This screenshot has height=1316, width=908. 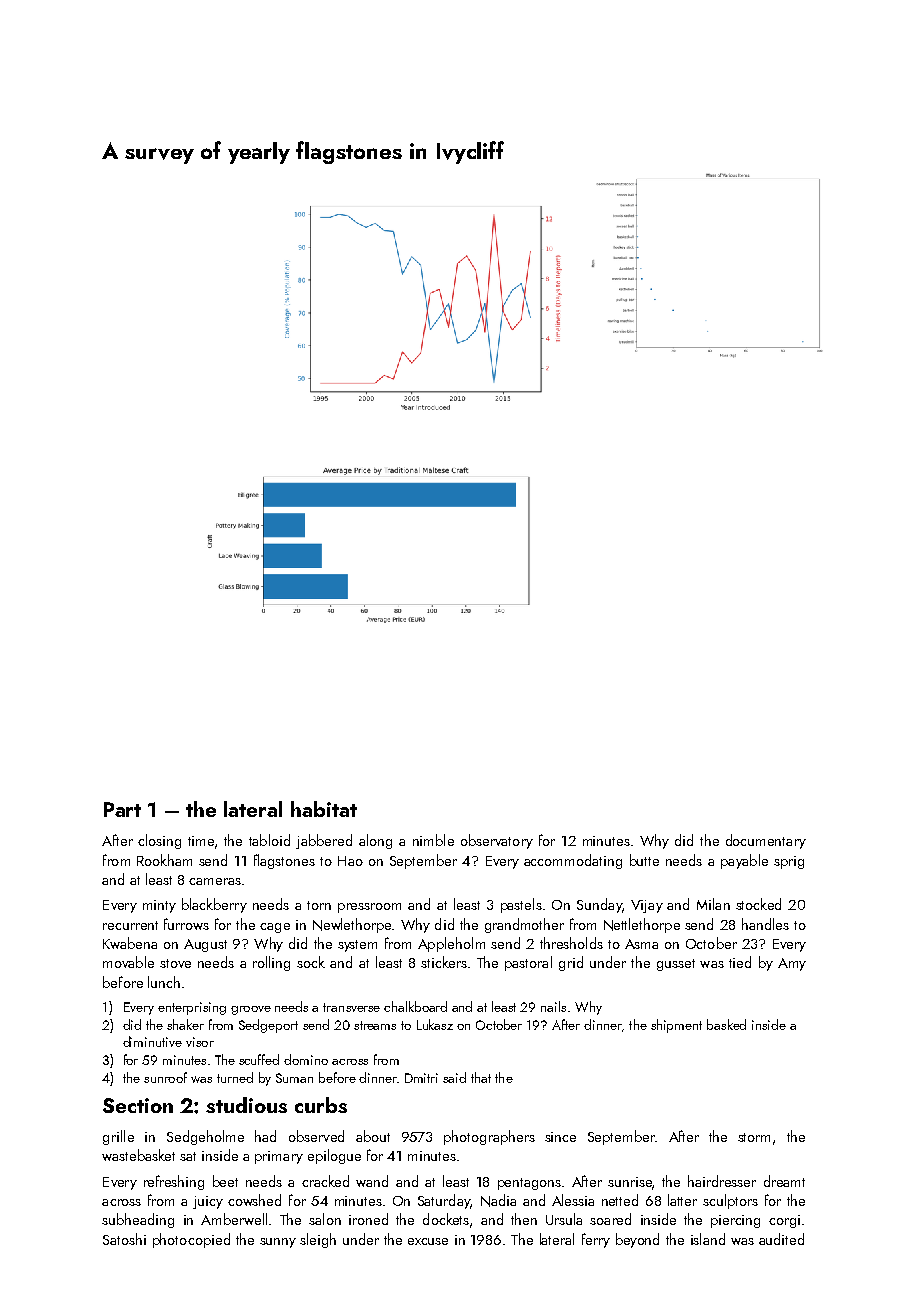 I want to click on refreshing, so click(x=174, y=1182).
